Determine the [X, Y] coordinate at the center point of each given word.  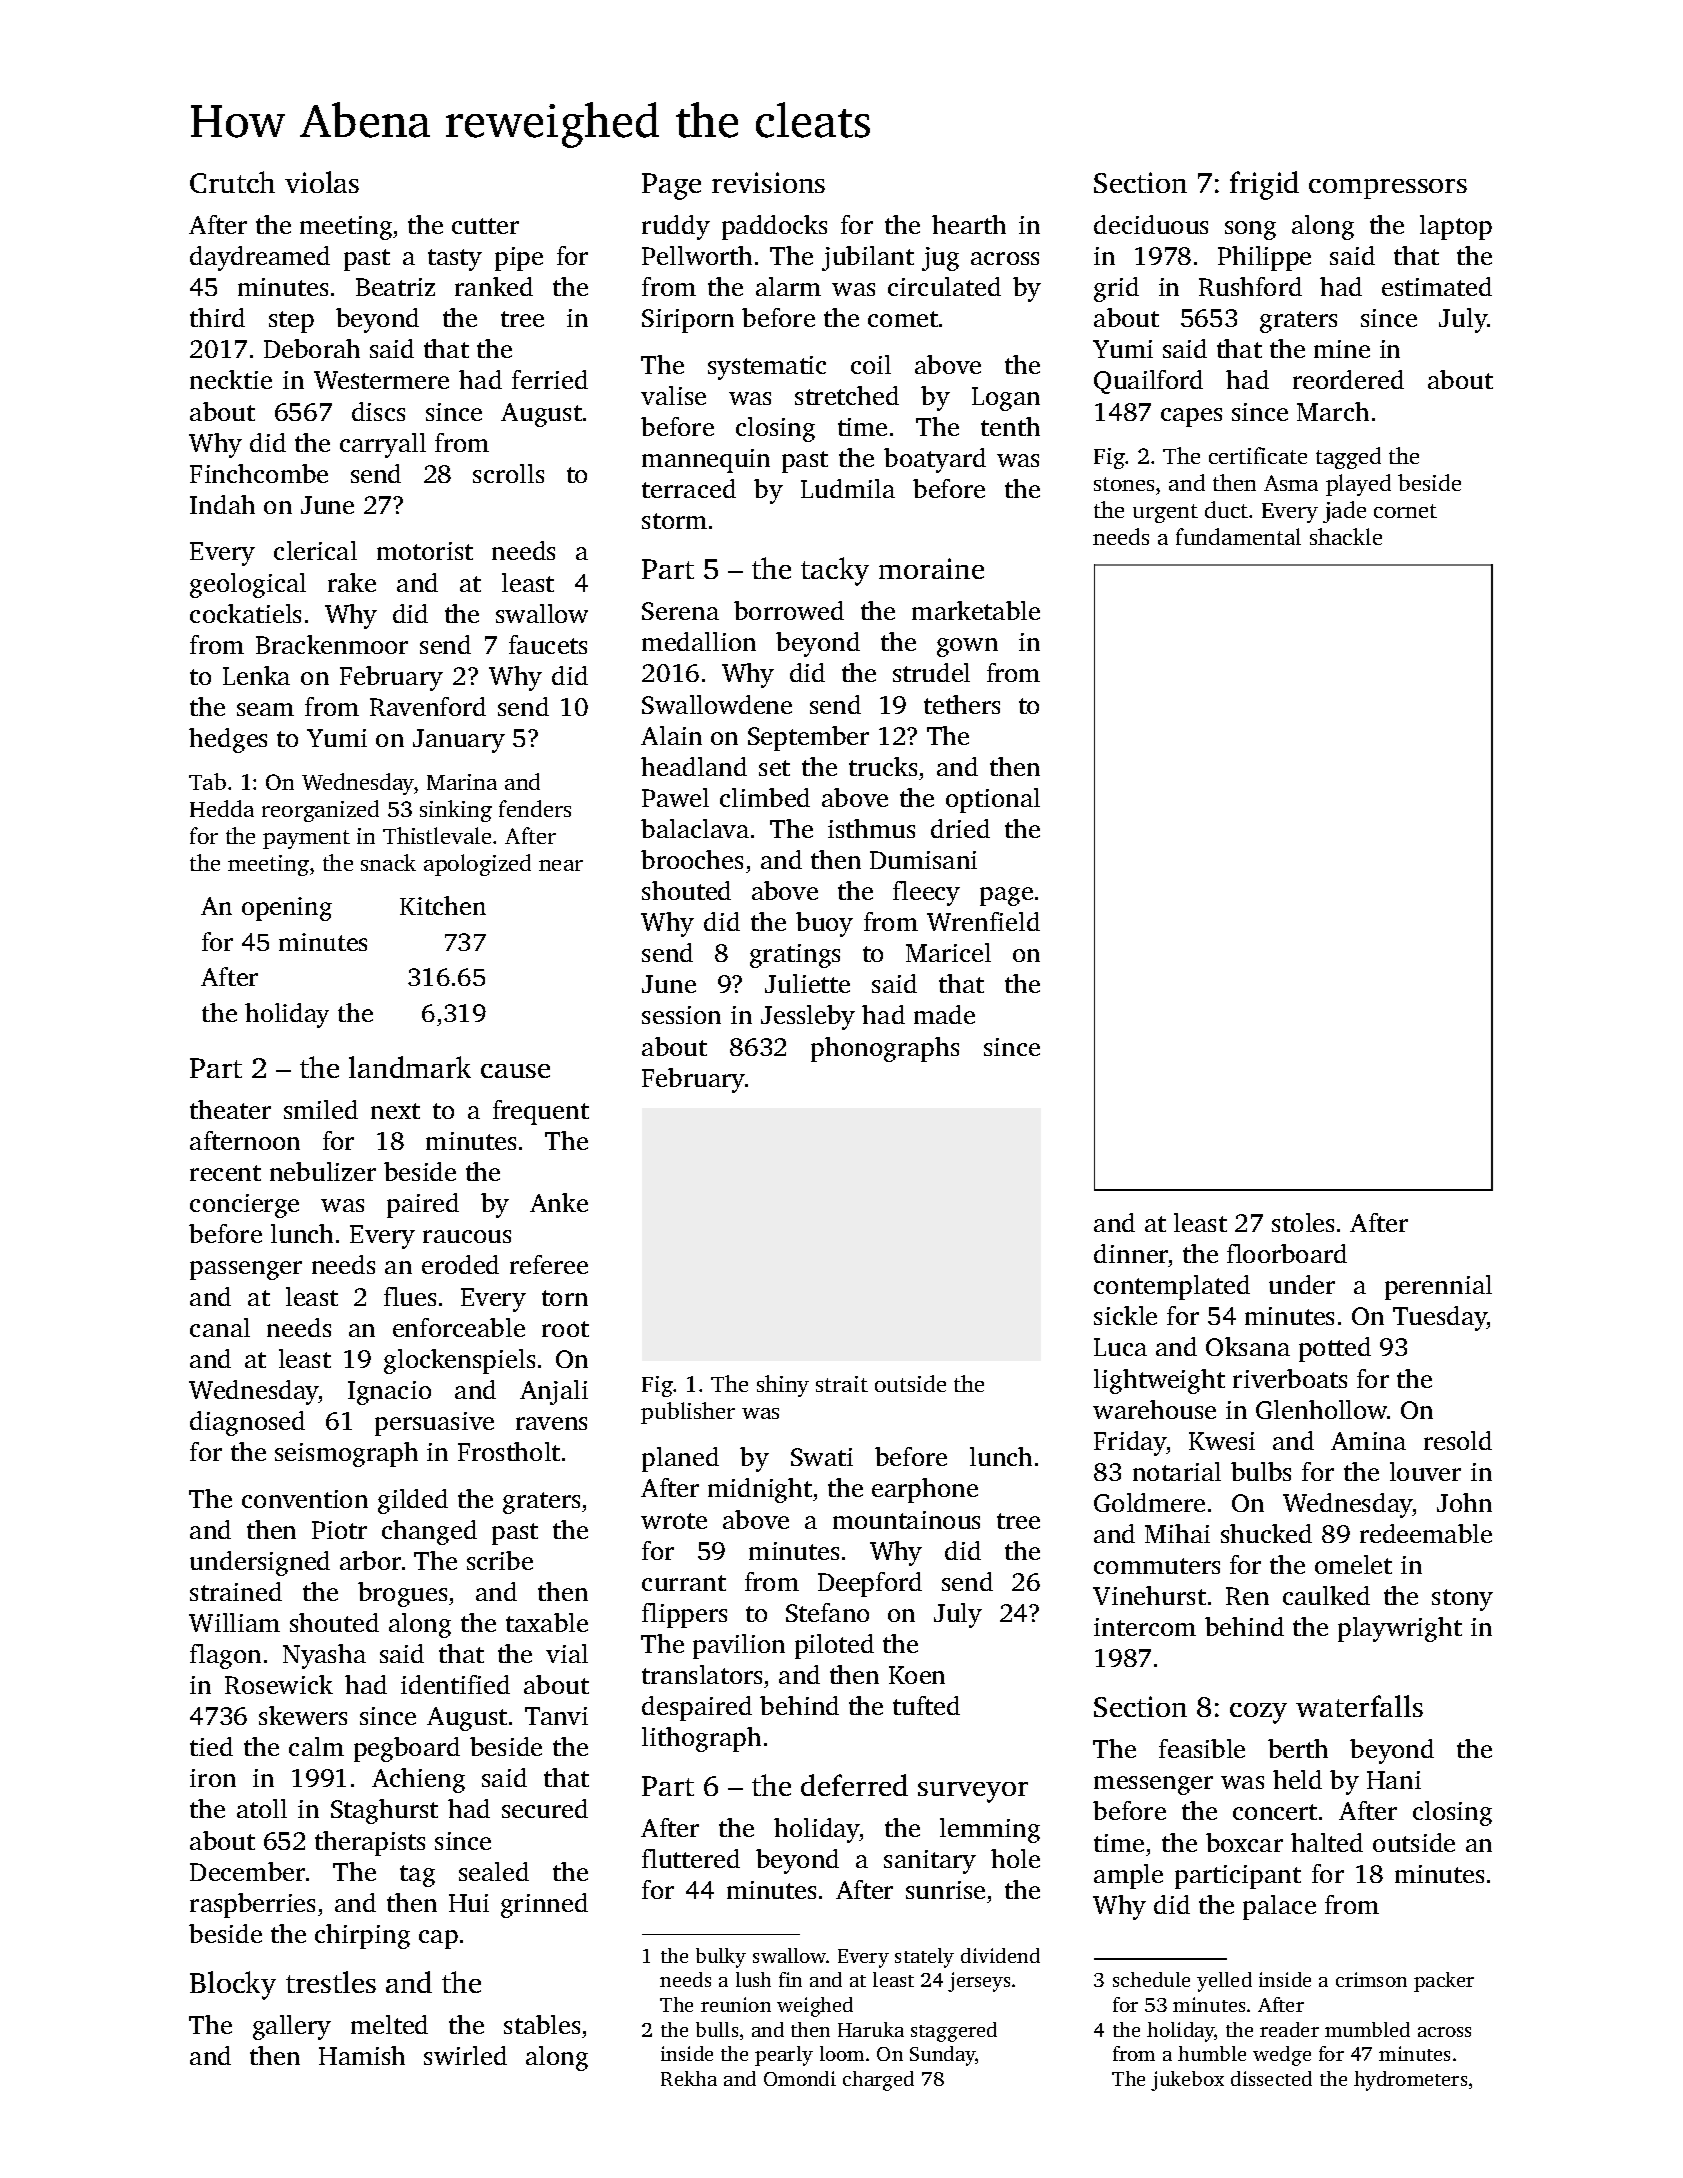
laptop [1456, 227]
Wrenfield [983, 921]
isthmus [871, 828]
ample [1128, 1876]
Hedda [222, 808]
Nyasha [324, 1656]
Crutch [232, 182]
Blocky [233, 1985]
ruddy [676, 227]
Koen [917, 1675]
